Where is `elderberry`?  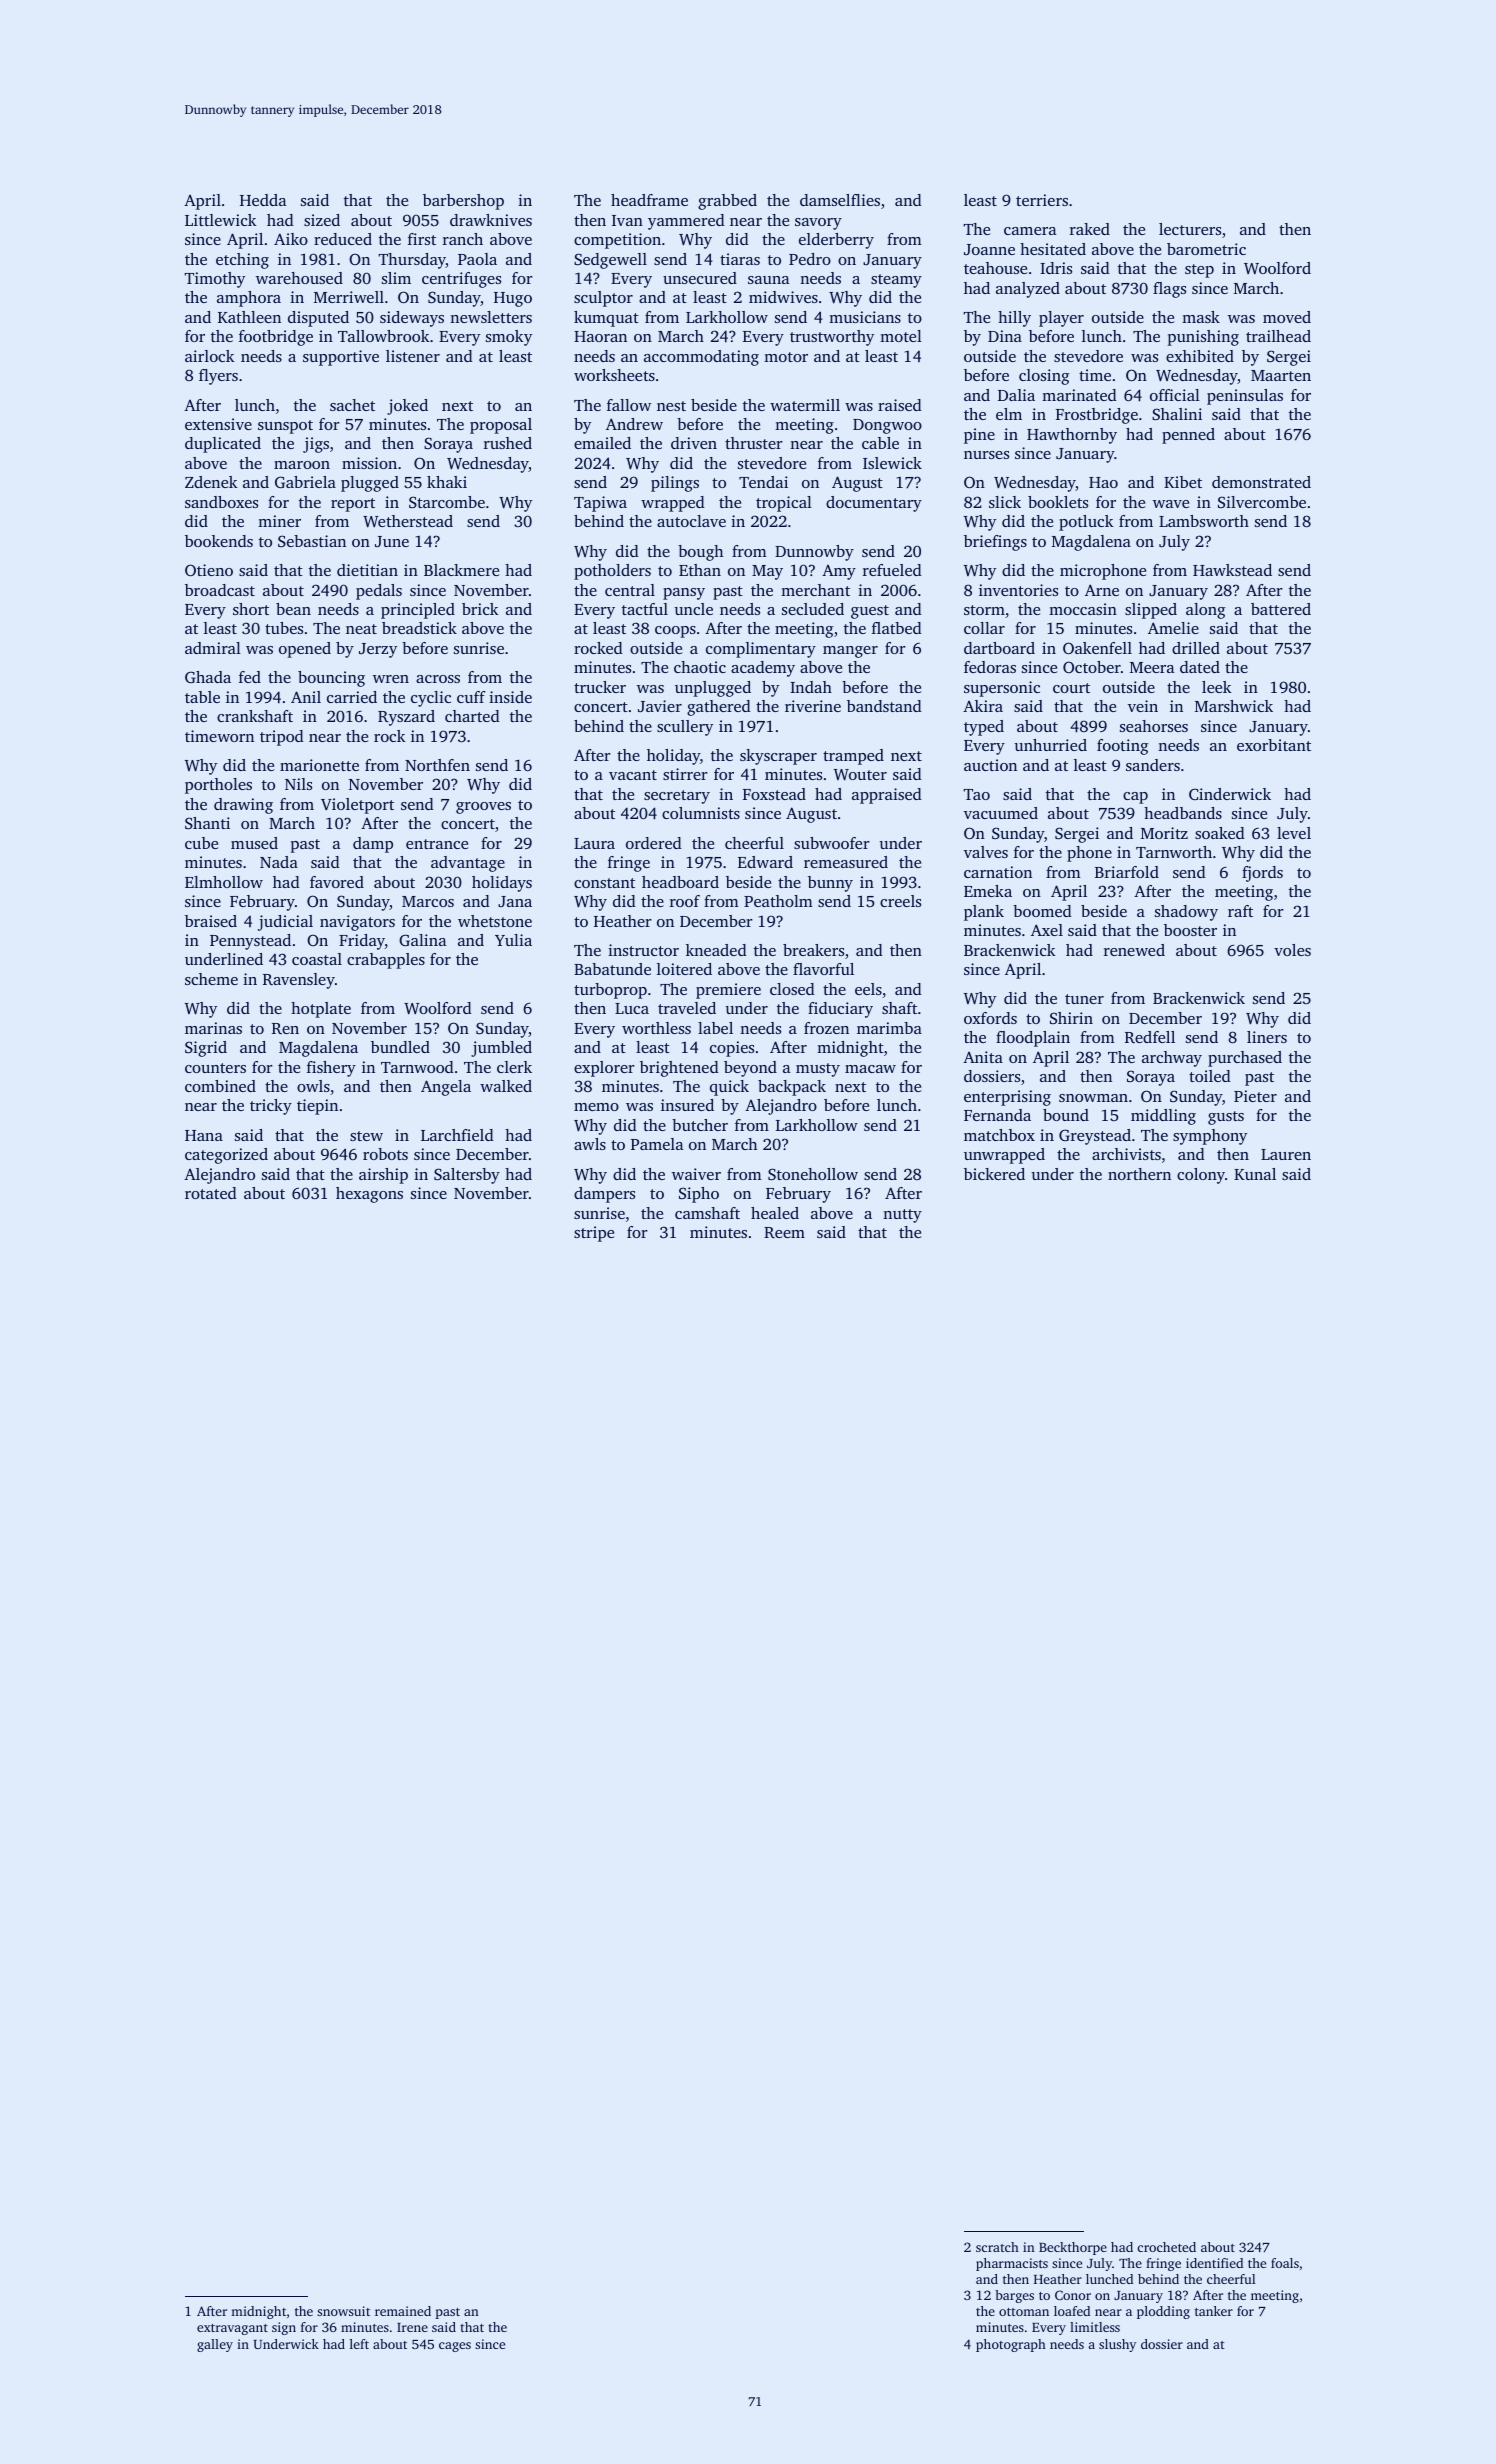
elderberry is located at coordinates (836, 241).
